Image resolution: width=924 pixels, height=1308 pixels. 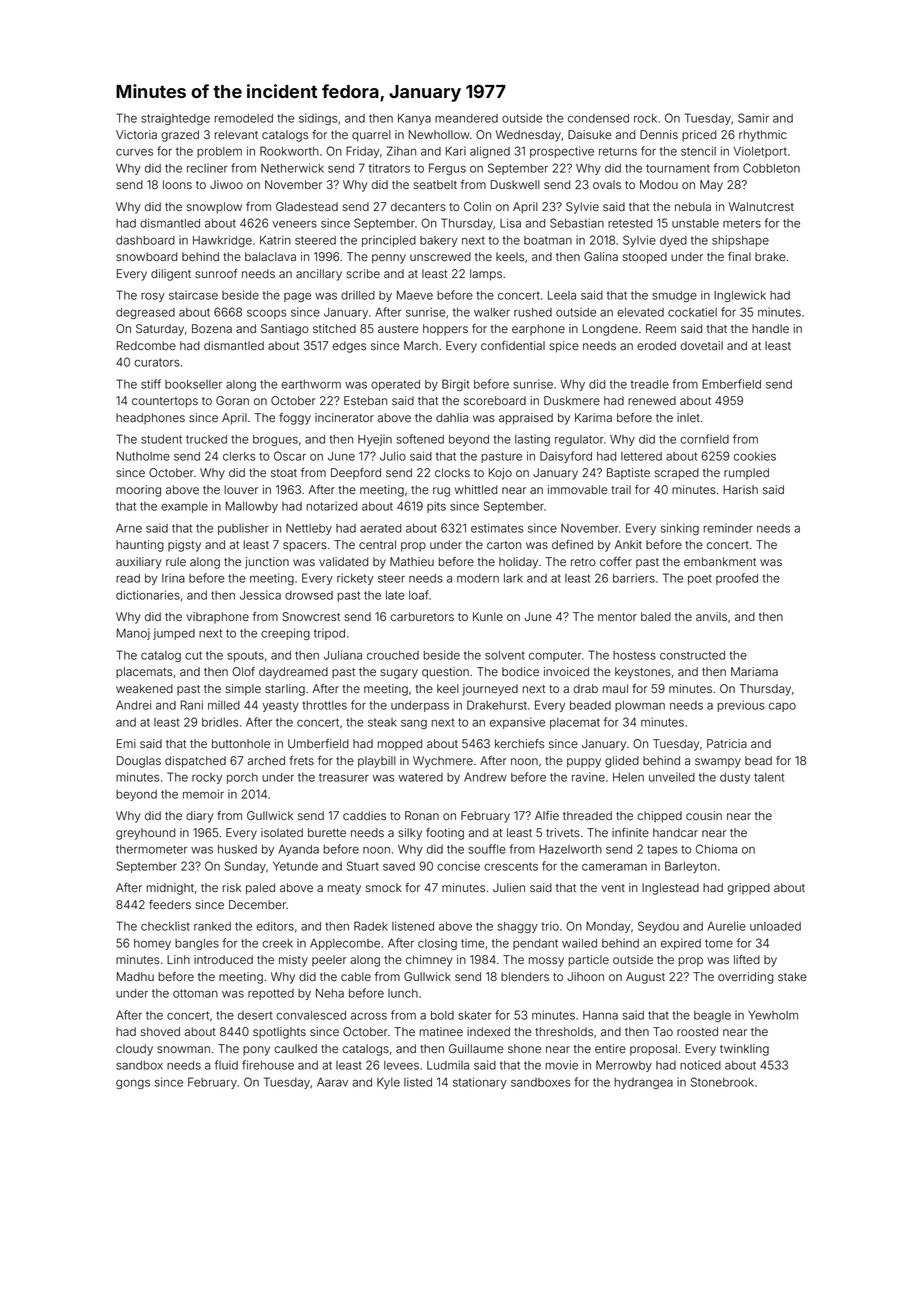 What do you see at coordinates (134, 1050) in the document?
I see `cloudy` at bounding box center [134, 1050].
